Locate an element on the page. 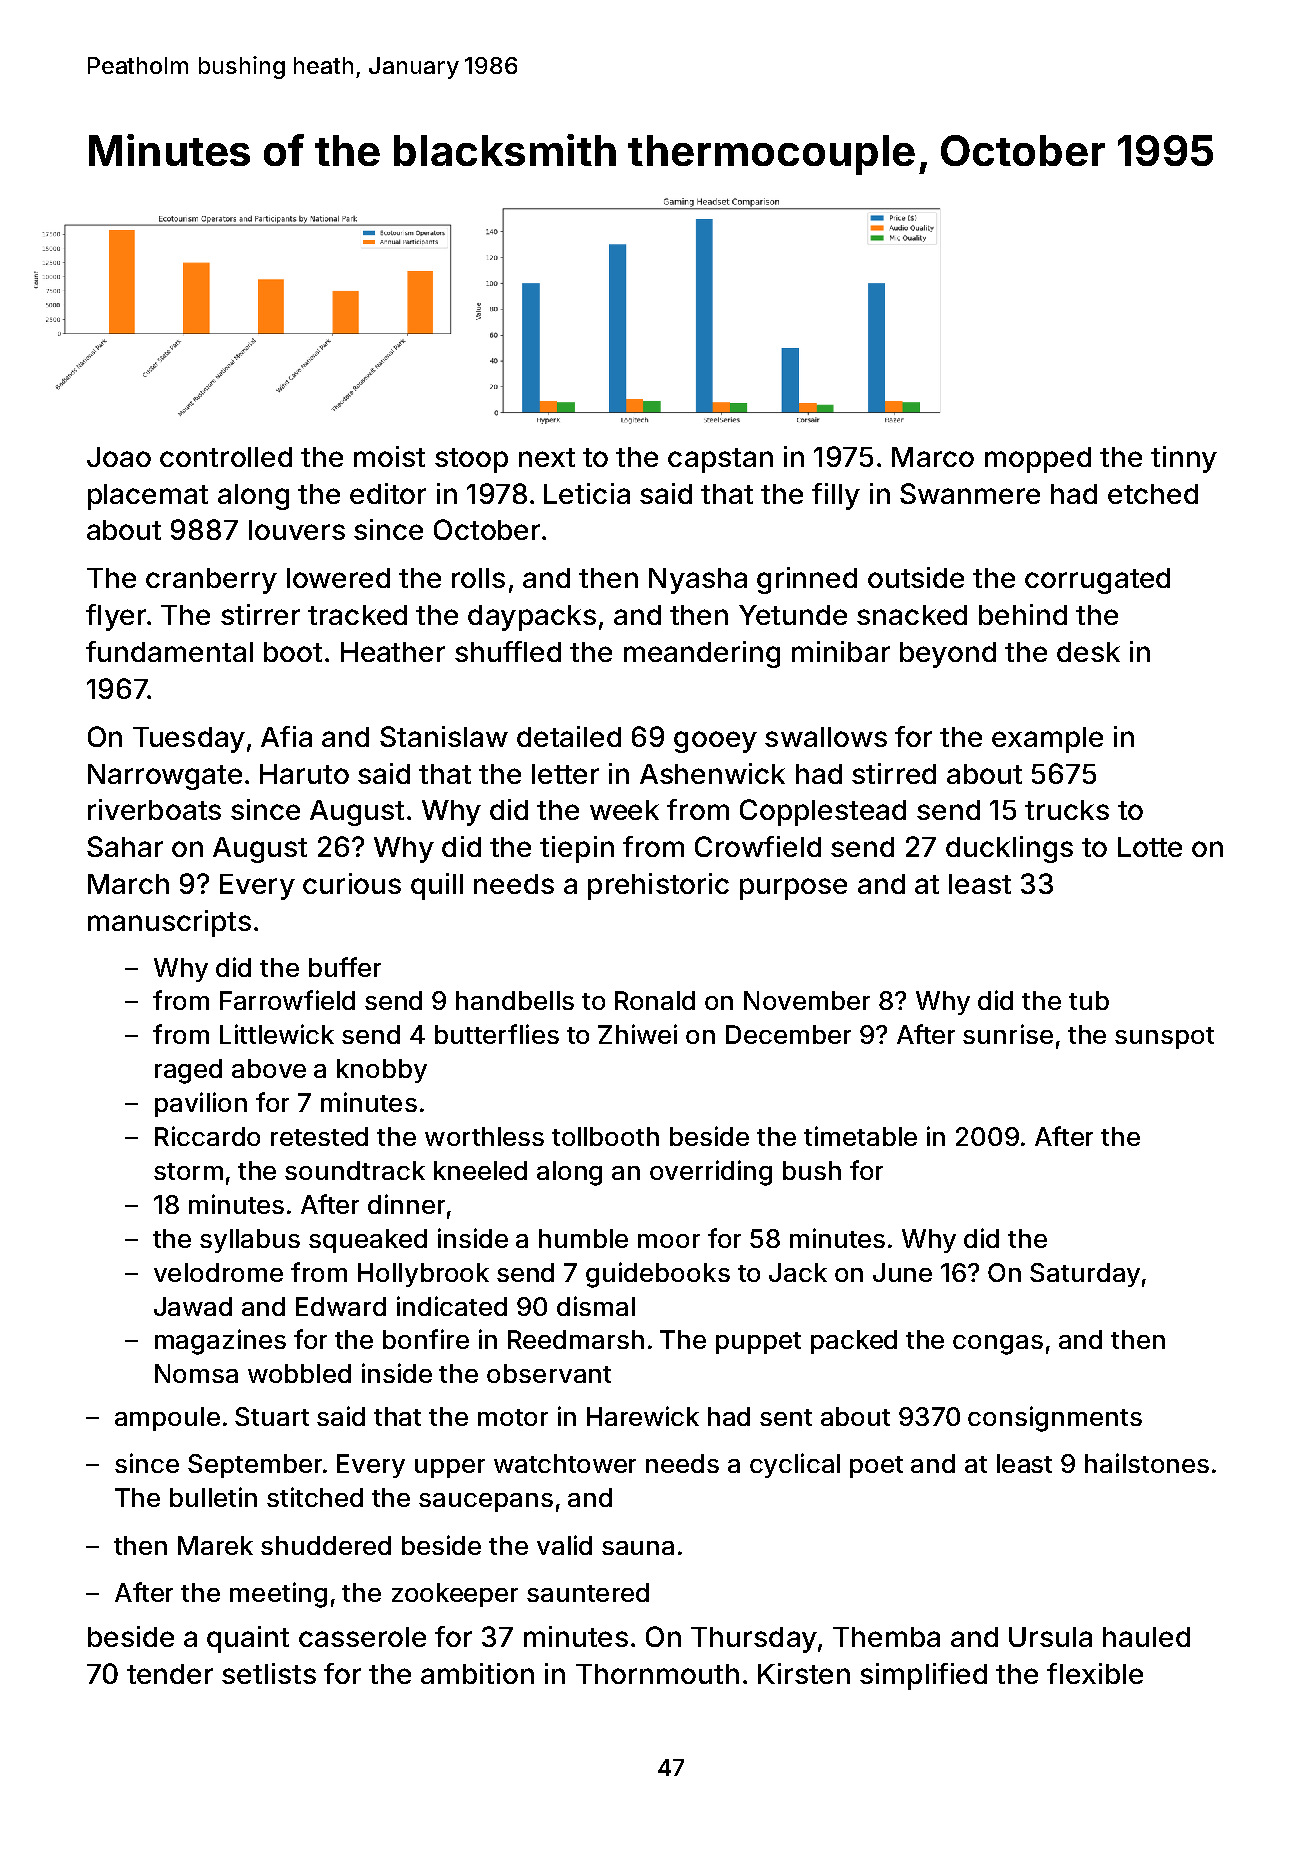  example is located at coordinates (1047, 740).
